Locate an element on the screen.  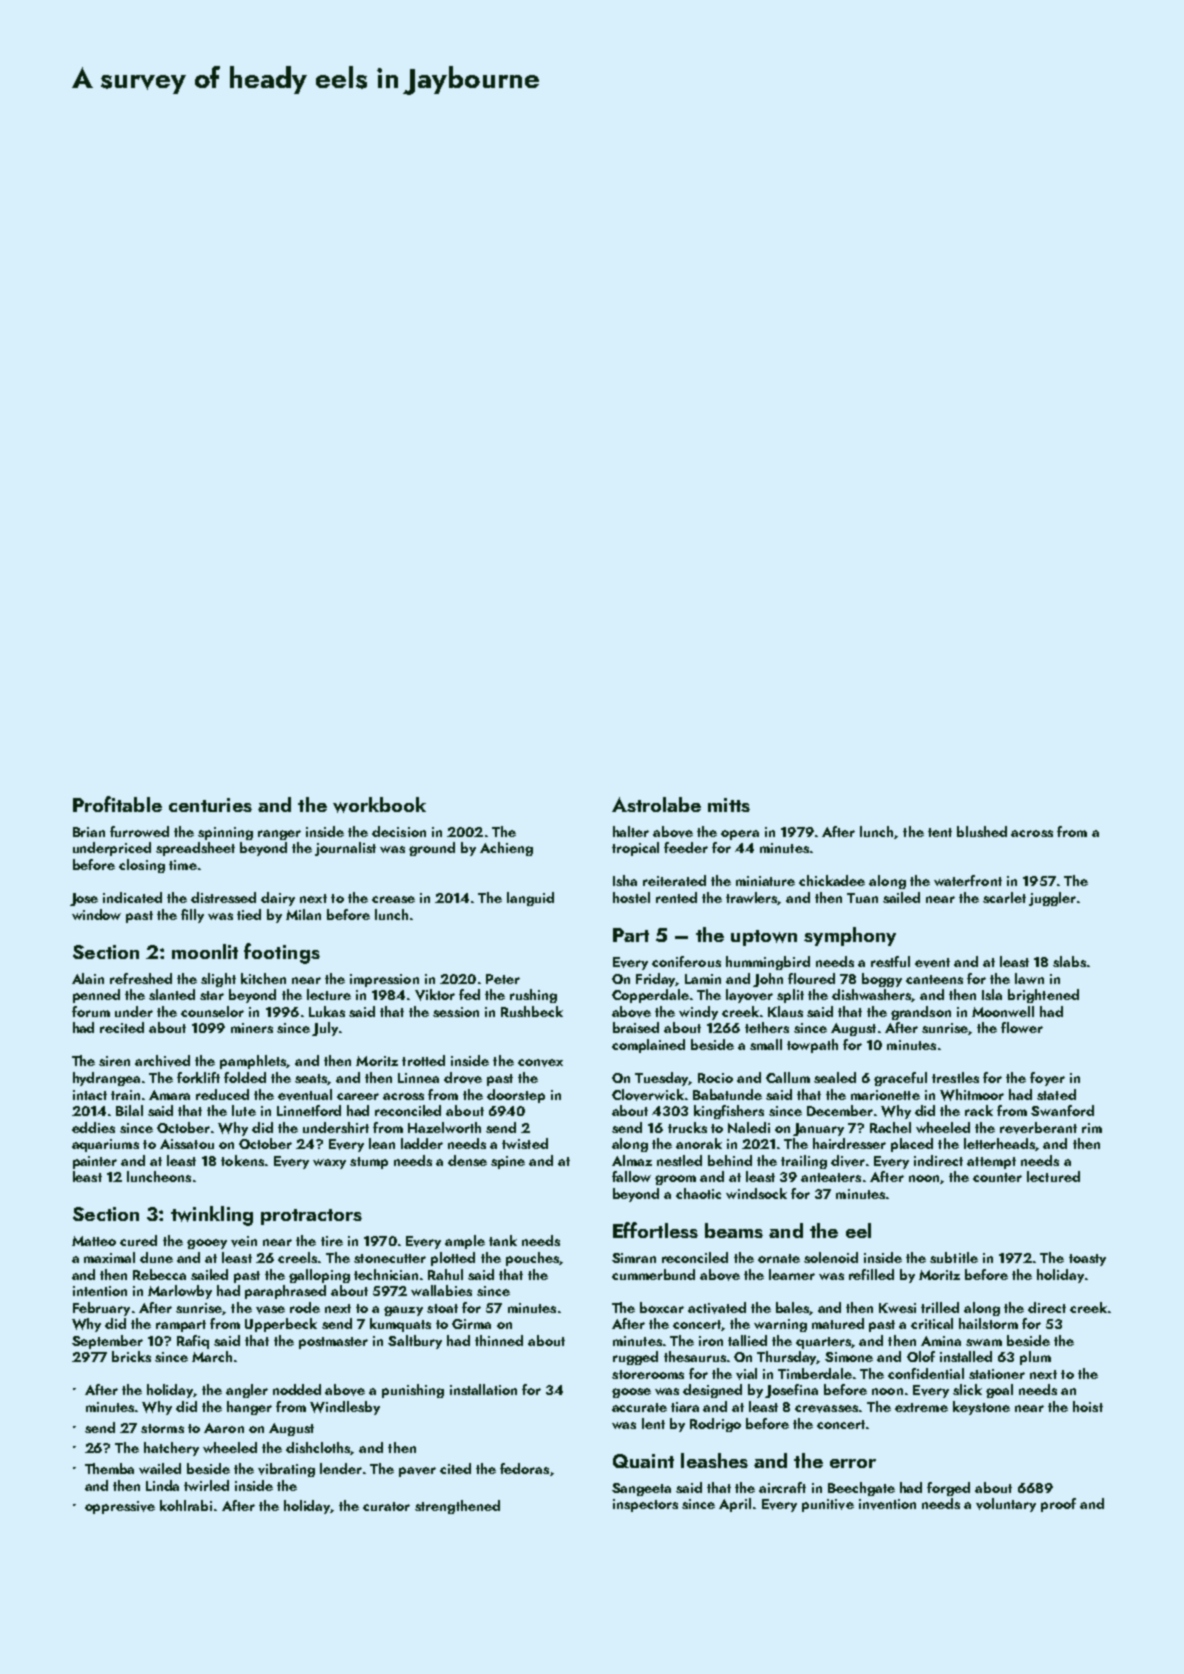
voluntary is located at coordinates (1006, 1505).
